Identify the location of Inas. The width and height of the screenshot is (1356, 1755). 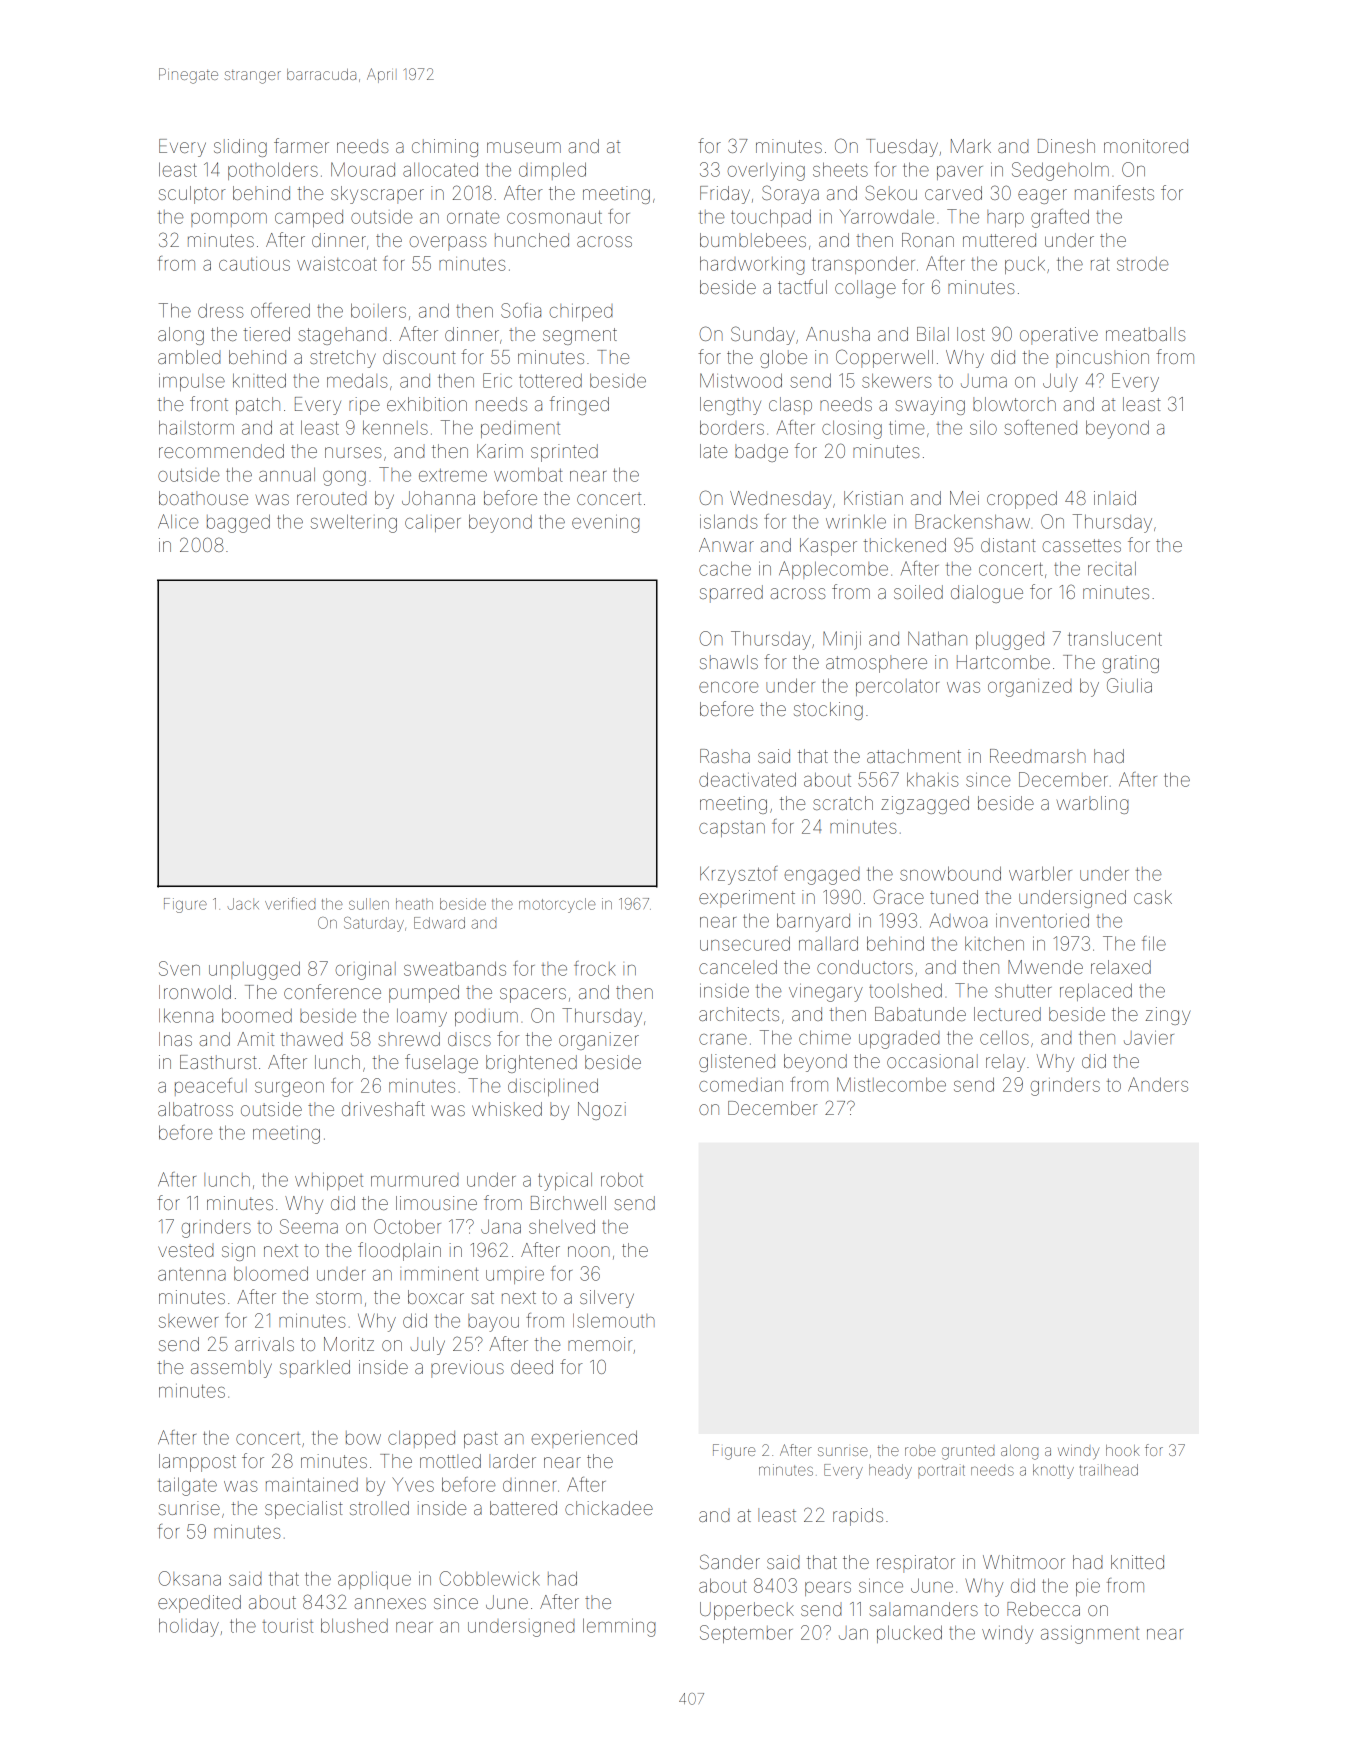
(175, 1039).
